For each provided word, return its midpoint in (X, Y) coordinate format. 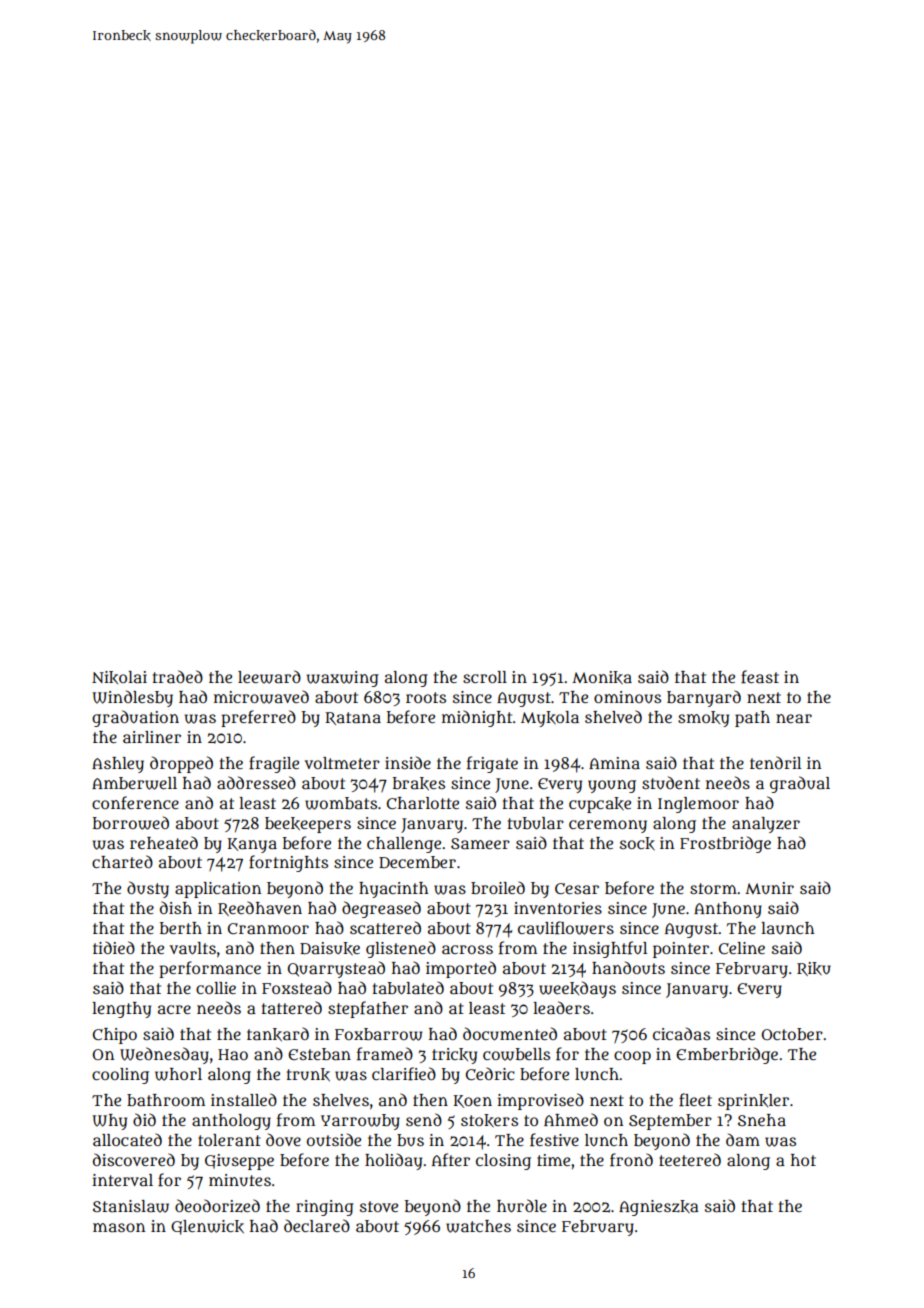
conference (135, 803)
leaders (561, 1007)
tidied (114, 947)
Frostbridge (725, 844)
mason (119, 1227)
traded (178, 676)
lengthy (121, 1010)
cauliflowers (566, 928)
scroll (485, 677)
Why (109, 1122)
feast (760, 677)
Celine (742, 948)
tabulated (408, 988)
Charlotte (423, 803)
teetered (690, 1159)
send (424, 1119)
